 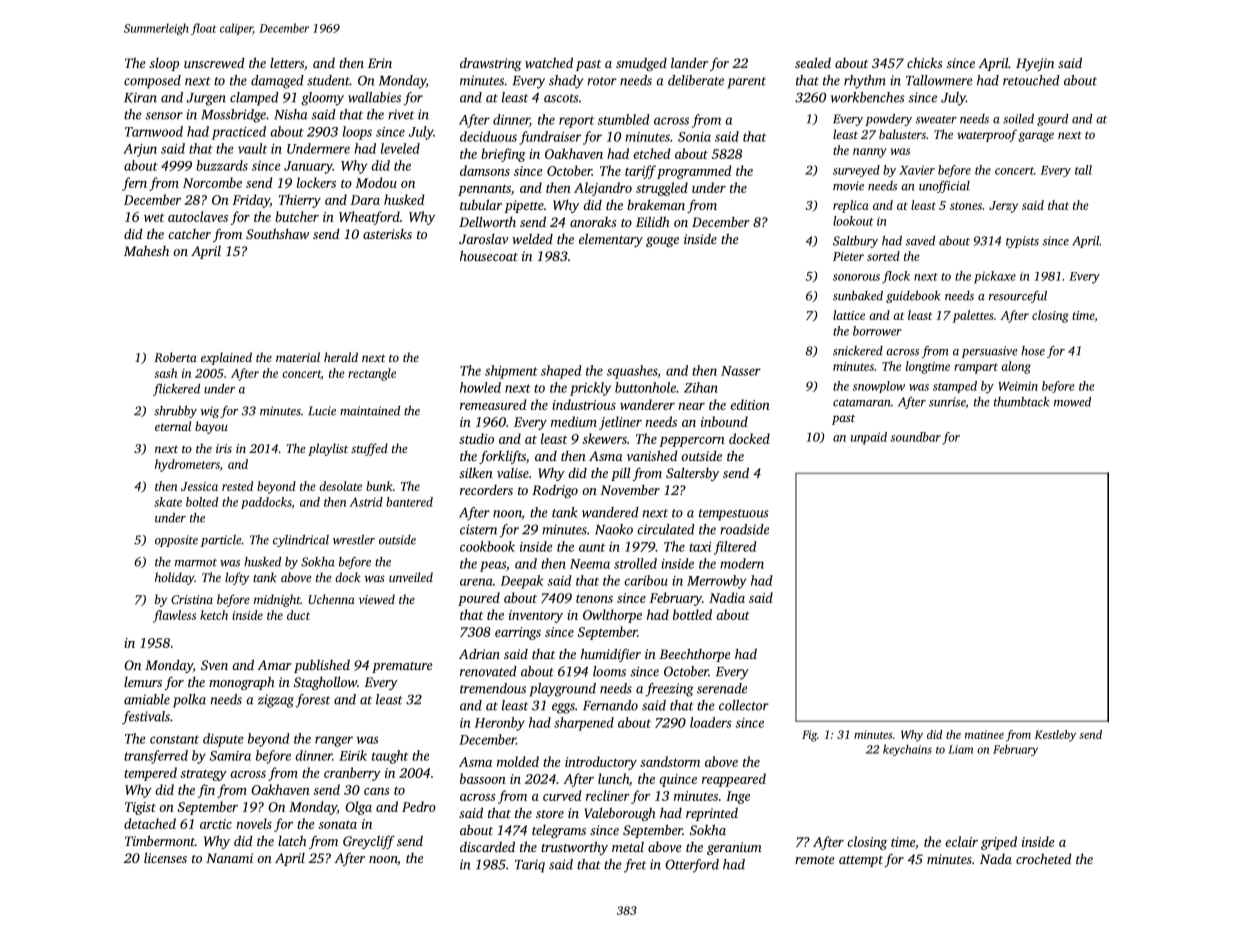 What do you see at coordinates (229, 858) in the screenshot?
I see `Nanami` at bounding box center [229, 858].
